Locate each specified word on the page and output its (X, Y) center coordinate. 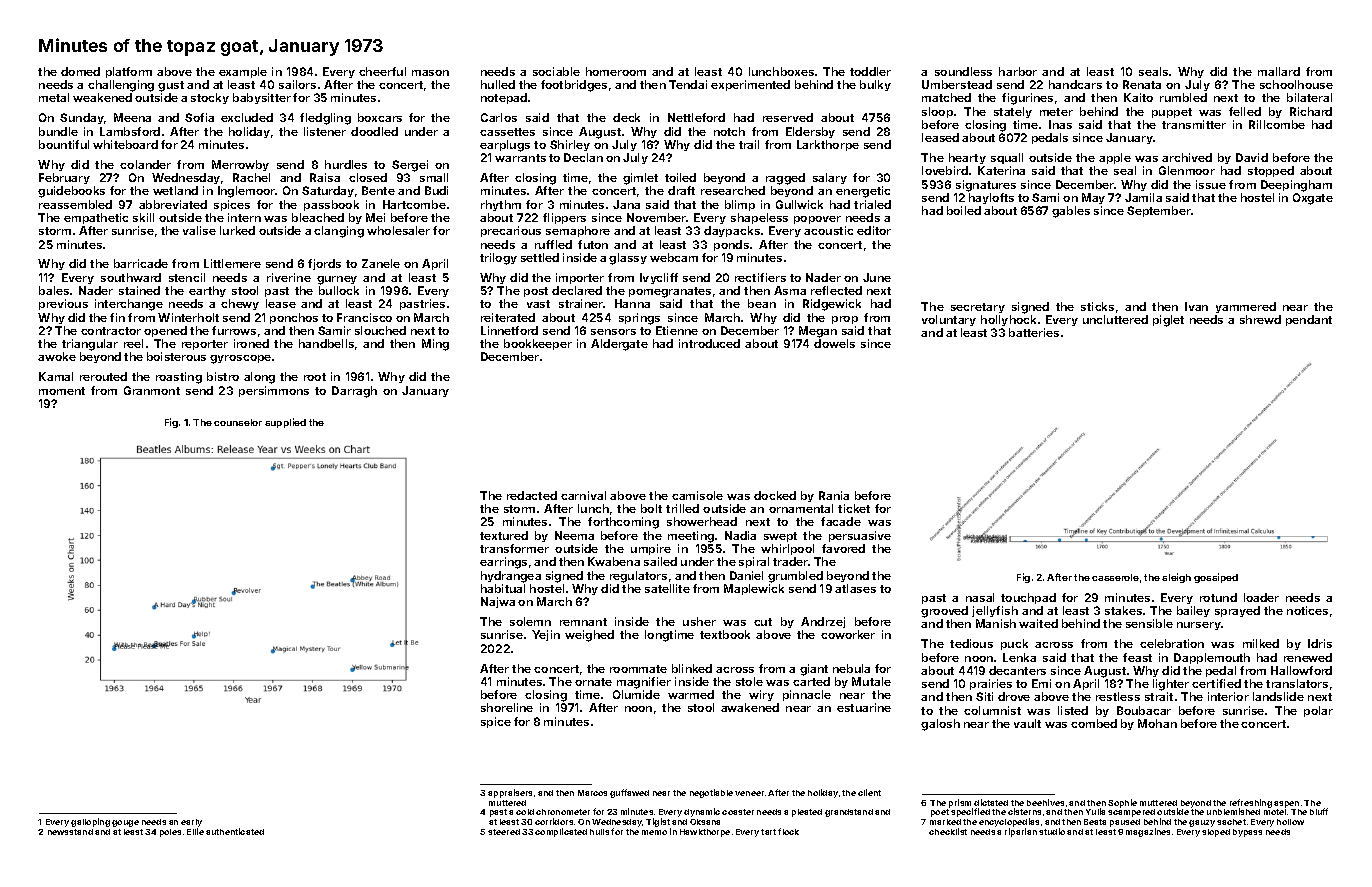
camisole (697, 495)
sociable (556, 71)
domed (80, 71)
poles (170, 833)
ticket (854, 508)
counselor (238, 422)
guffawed (629, 793)
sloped (1216, 833)
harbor (1018, 71)
